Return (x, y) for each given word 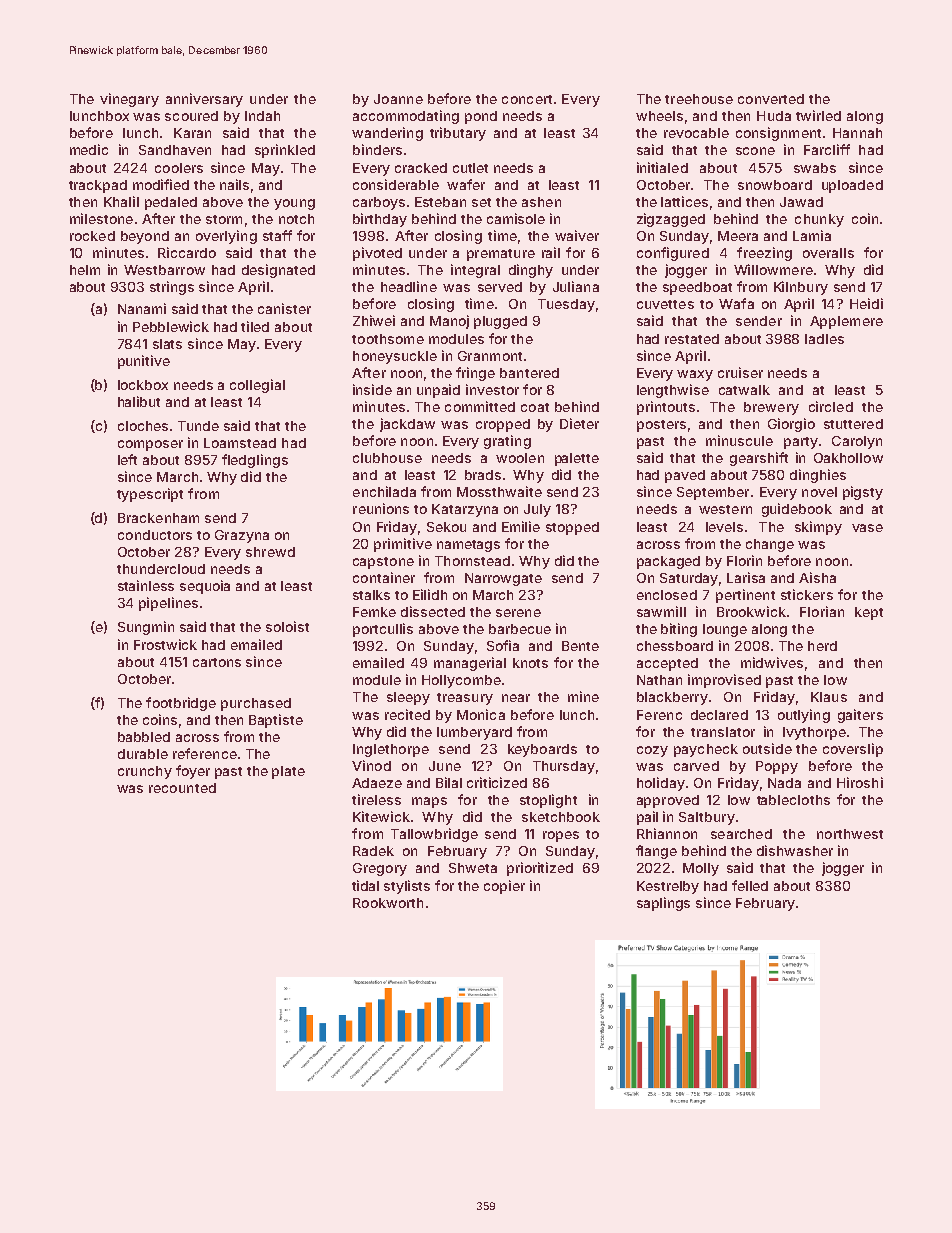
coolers (179, 168)
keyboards (542, 750)
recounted (182, 788)
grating (507, 442)
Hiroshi (860, 782)
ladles (824, 339)
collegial (257, 386)
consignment (778, 134)
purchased (256, 704)
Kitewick (381, 816)
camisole (516, 218)
